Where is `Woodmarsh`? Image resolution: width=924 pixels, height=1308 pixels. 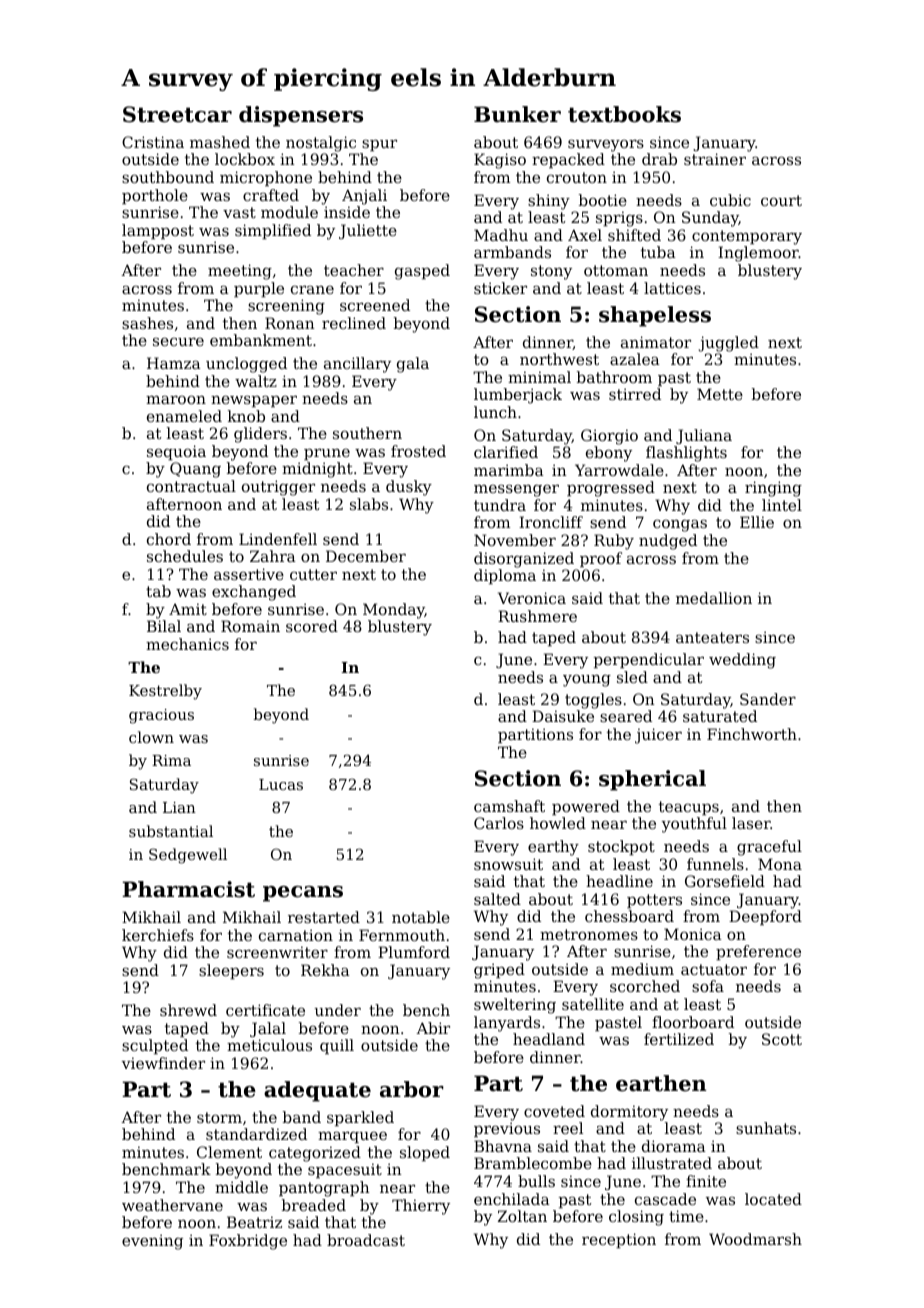
Woodmarsh is located at coordinates (755, 1239).
